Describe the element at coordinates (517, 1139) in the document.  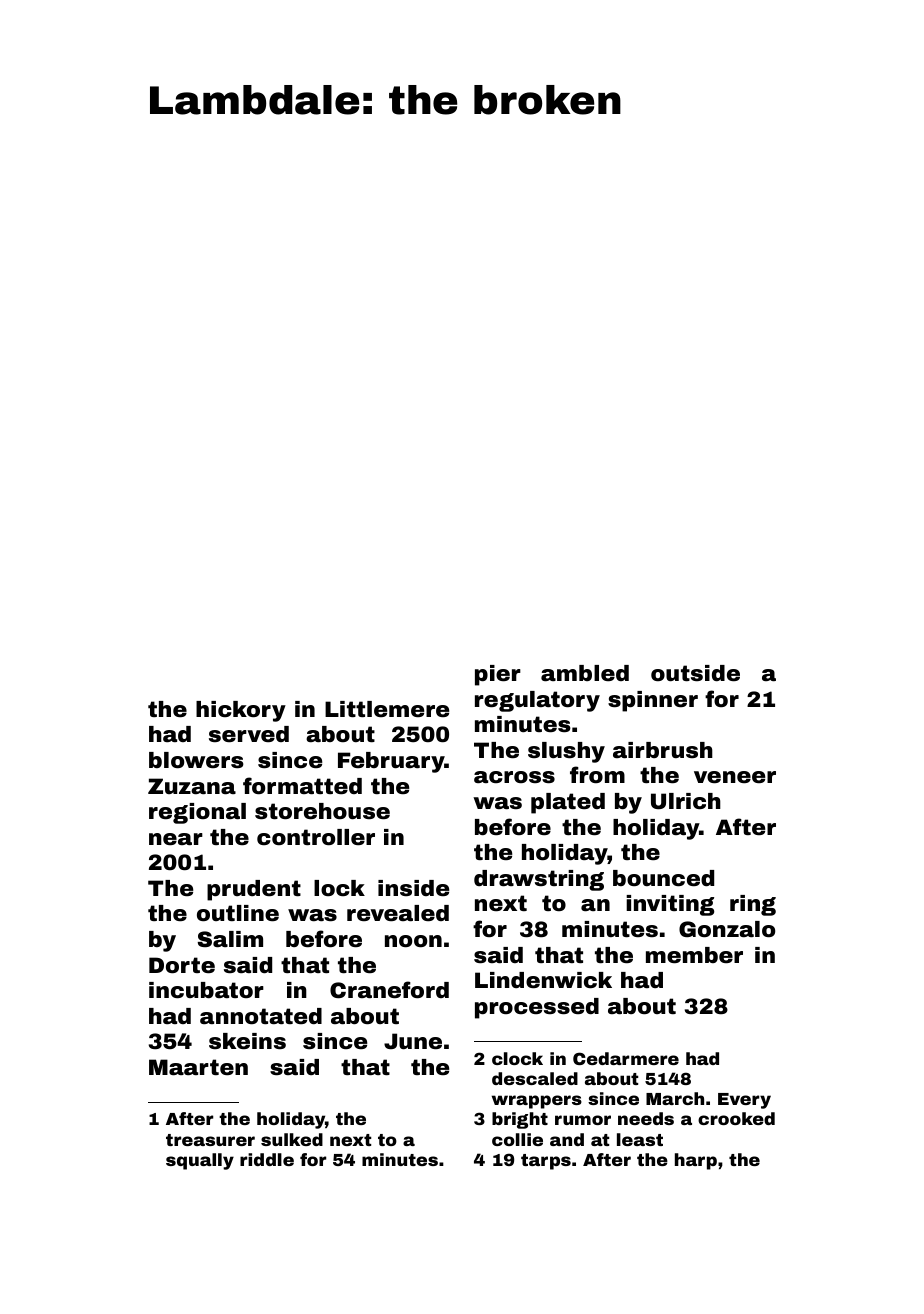
I see `collie` at that location.
